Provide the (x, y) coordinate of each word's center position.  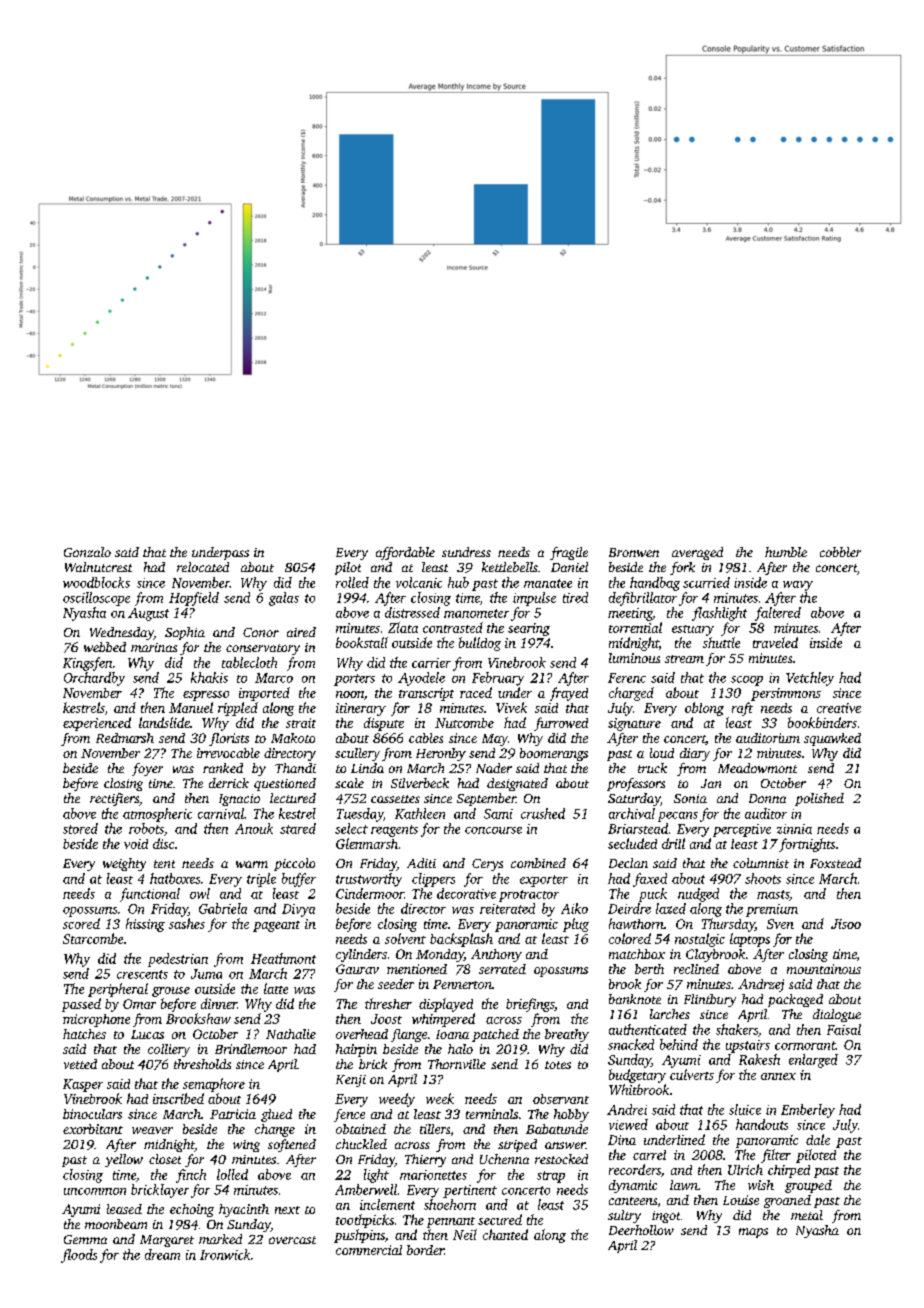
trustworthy (369, 880)
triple (261, 880)
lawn (684, 1185)
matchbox (637, 954)
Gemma (85, 1239)
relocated (203, 567)
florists (229, 739)
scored (81, 923)
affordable (405, 553)
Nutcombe (464, 723)
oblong (704, 709)
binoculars (92, 1114)
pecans (678, 817)
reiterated (507, 908)
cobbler (840, 552)
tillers (435, 1129)
